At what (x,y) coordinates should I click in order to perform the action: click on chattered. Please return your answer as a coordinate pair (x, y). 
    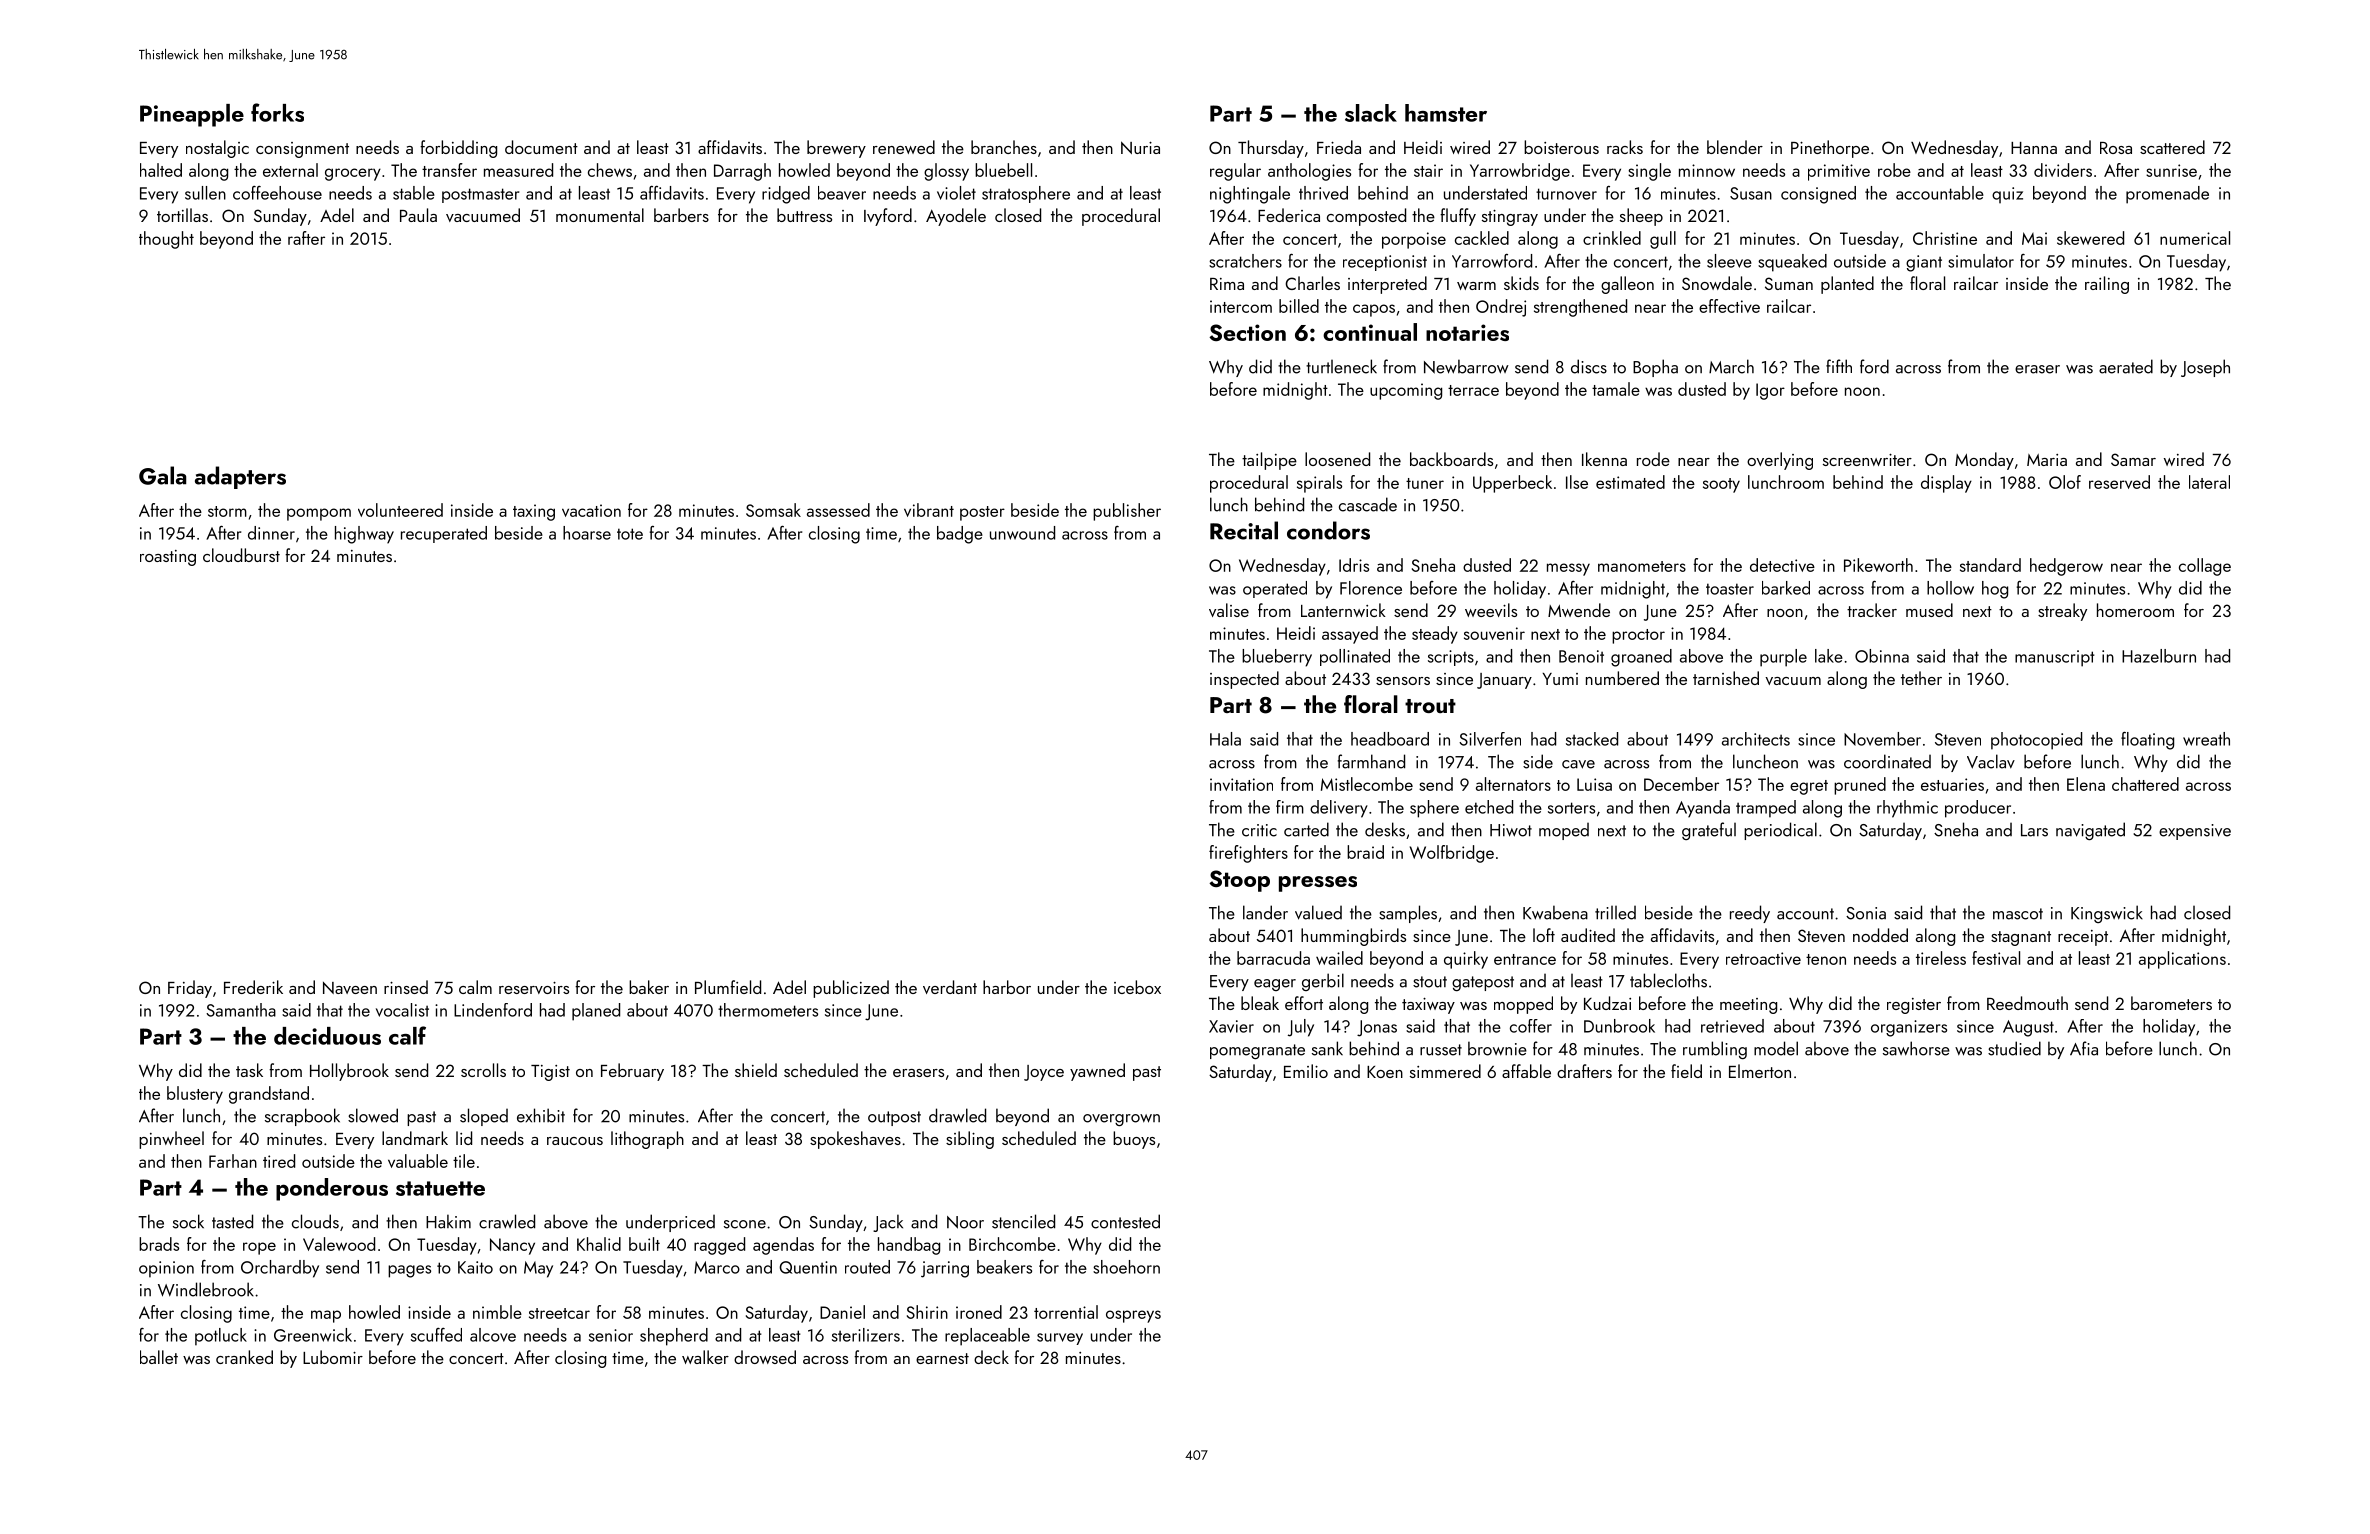
    Looking at the image, I should click on (2145, 784).
